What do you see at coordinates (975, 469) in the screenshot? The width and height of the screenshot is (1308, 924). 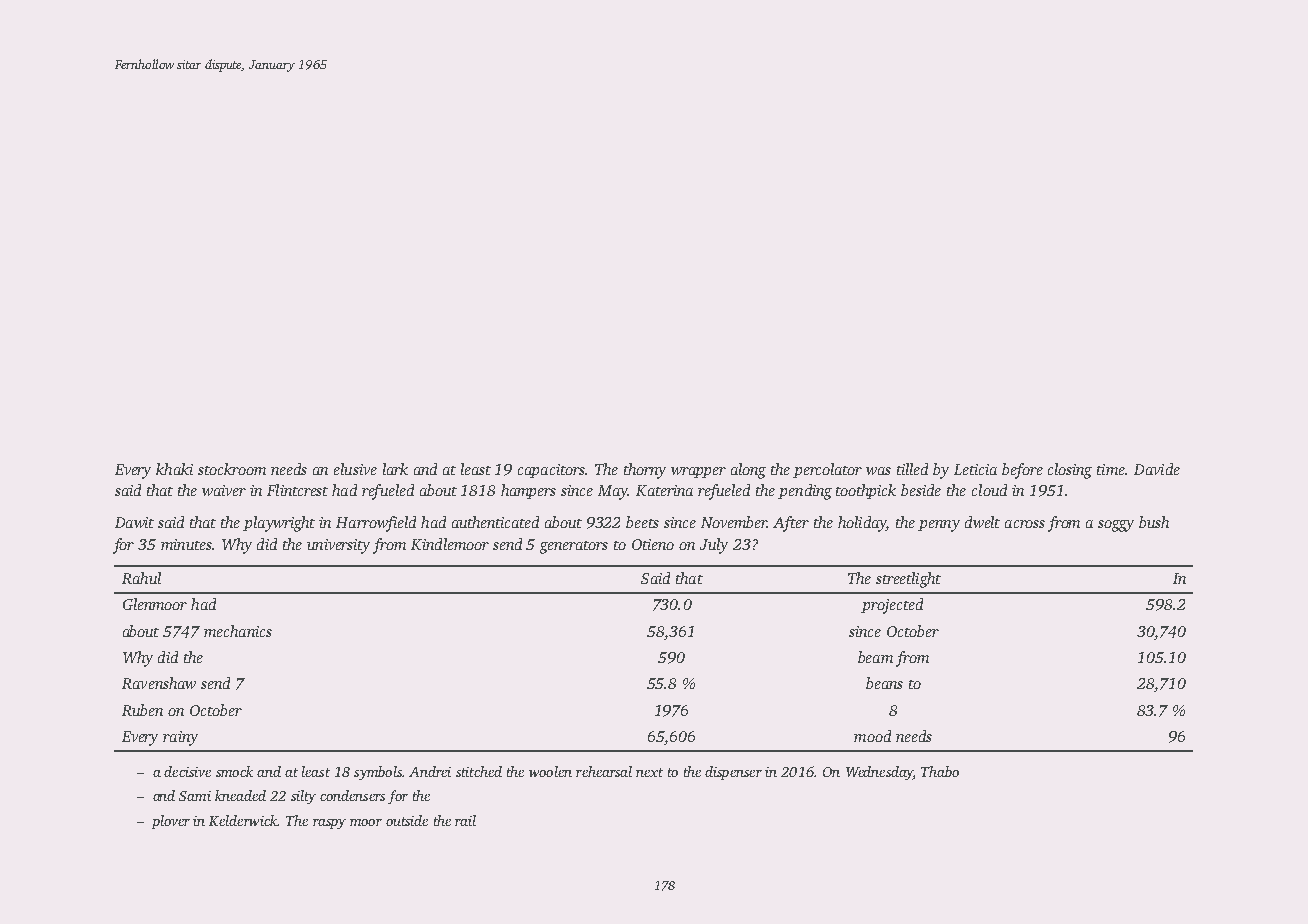 I see `Leticia` at bounding box center [975, 469].
